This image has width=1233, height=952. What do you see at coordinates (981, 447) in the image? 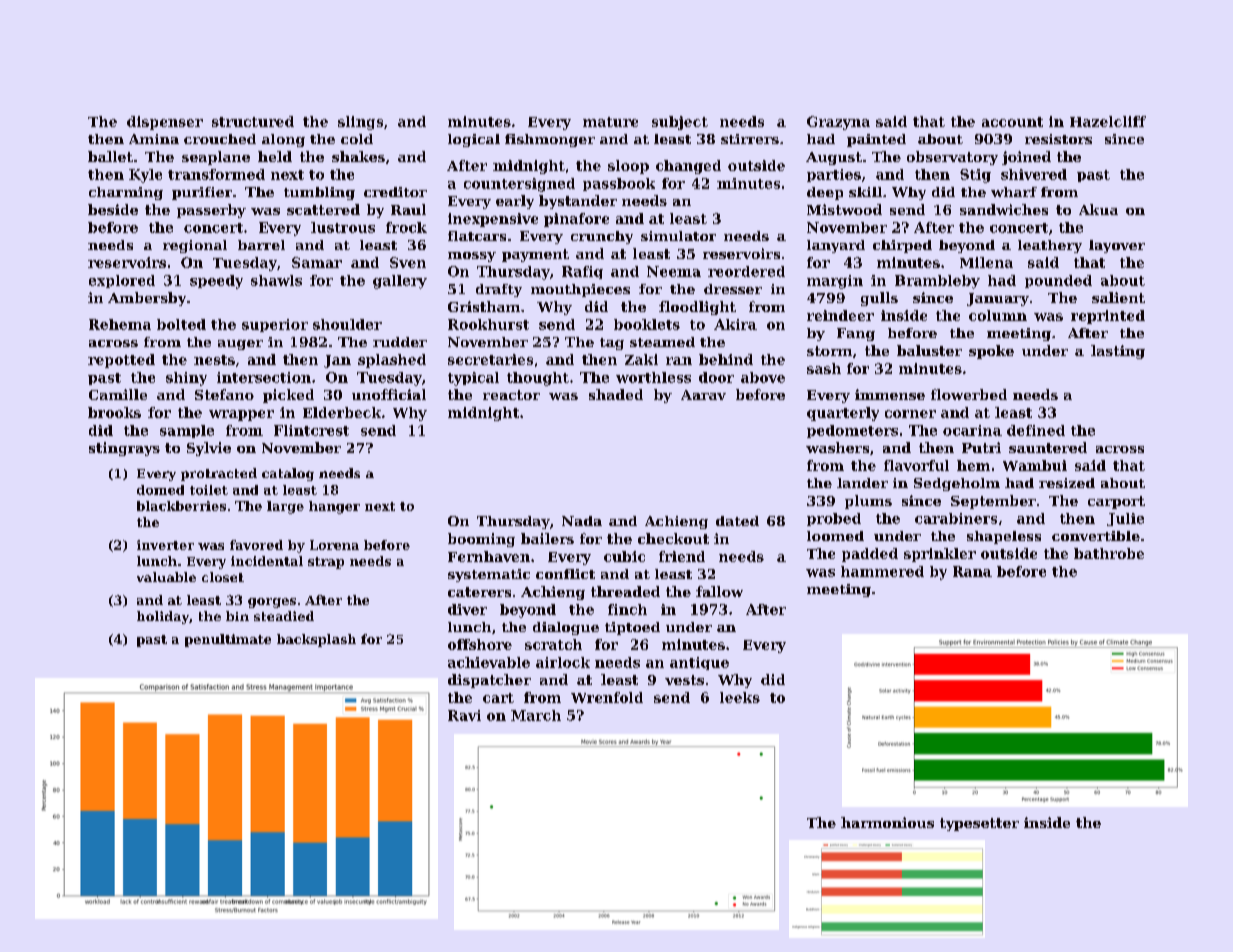
I see `Putri` at bounding box center [981, 447].
